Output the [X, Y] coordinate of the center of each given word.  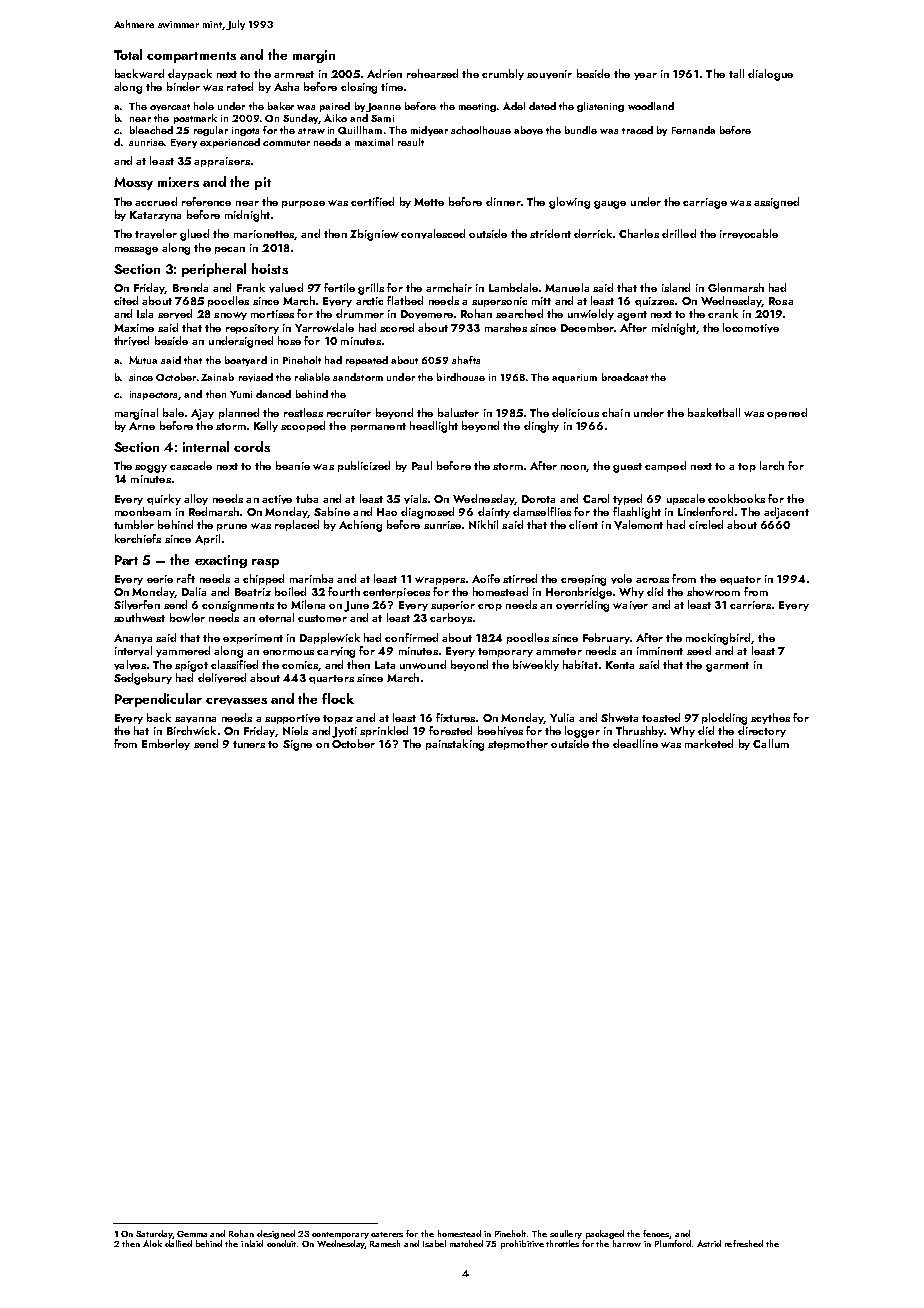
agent [632, 316]
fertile [339, 287]
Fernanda [693, 130]
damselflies [542, 511]
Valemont [638, 525]
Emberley [166, 744]
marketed [709, 743]
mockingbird [719, 639]
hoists [270, 268]
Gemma [192, 1234]
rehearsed [432, 73]
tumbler [134, 524]
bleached [151, 130]
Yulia [562, 717]
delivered [222, 678]
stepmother [518, 744]
